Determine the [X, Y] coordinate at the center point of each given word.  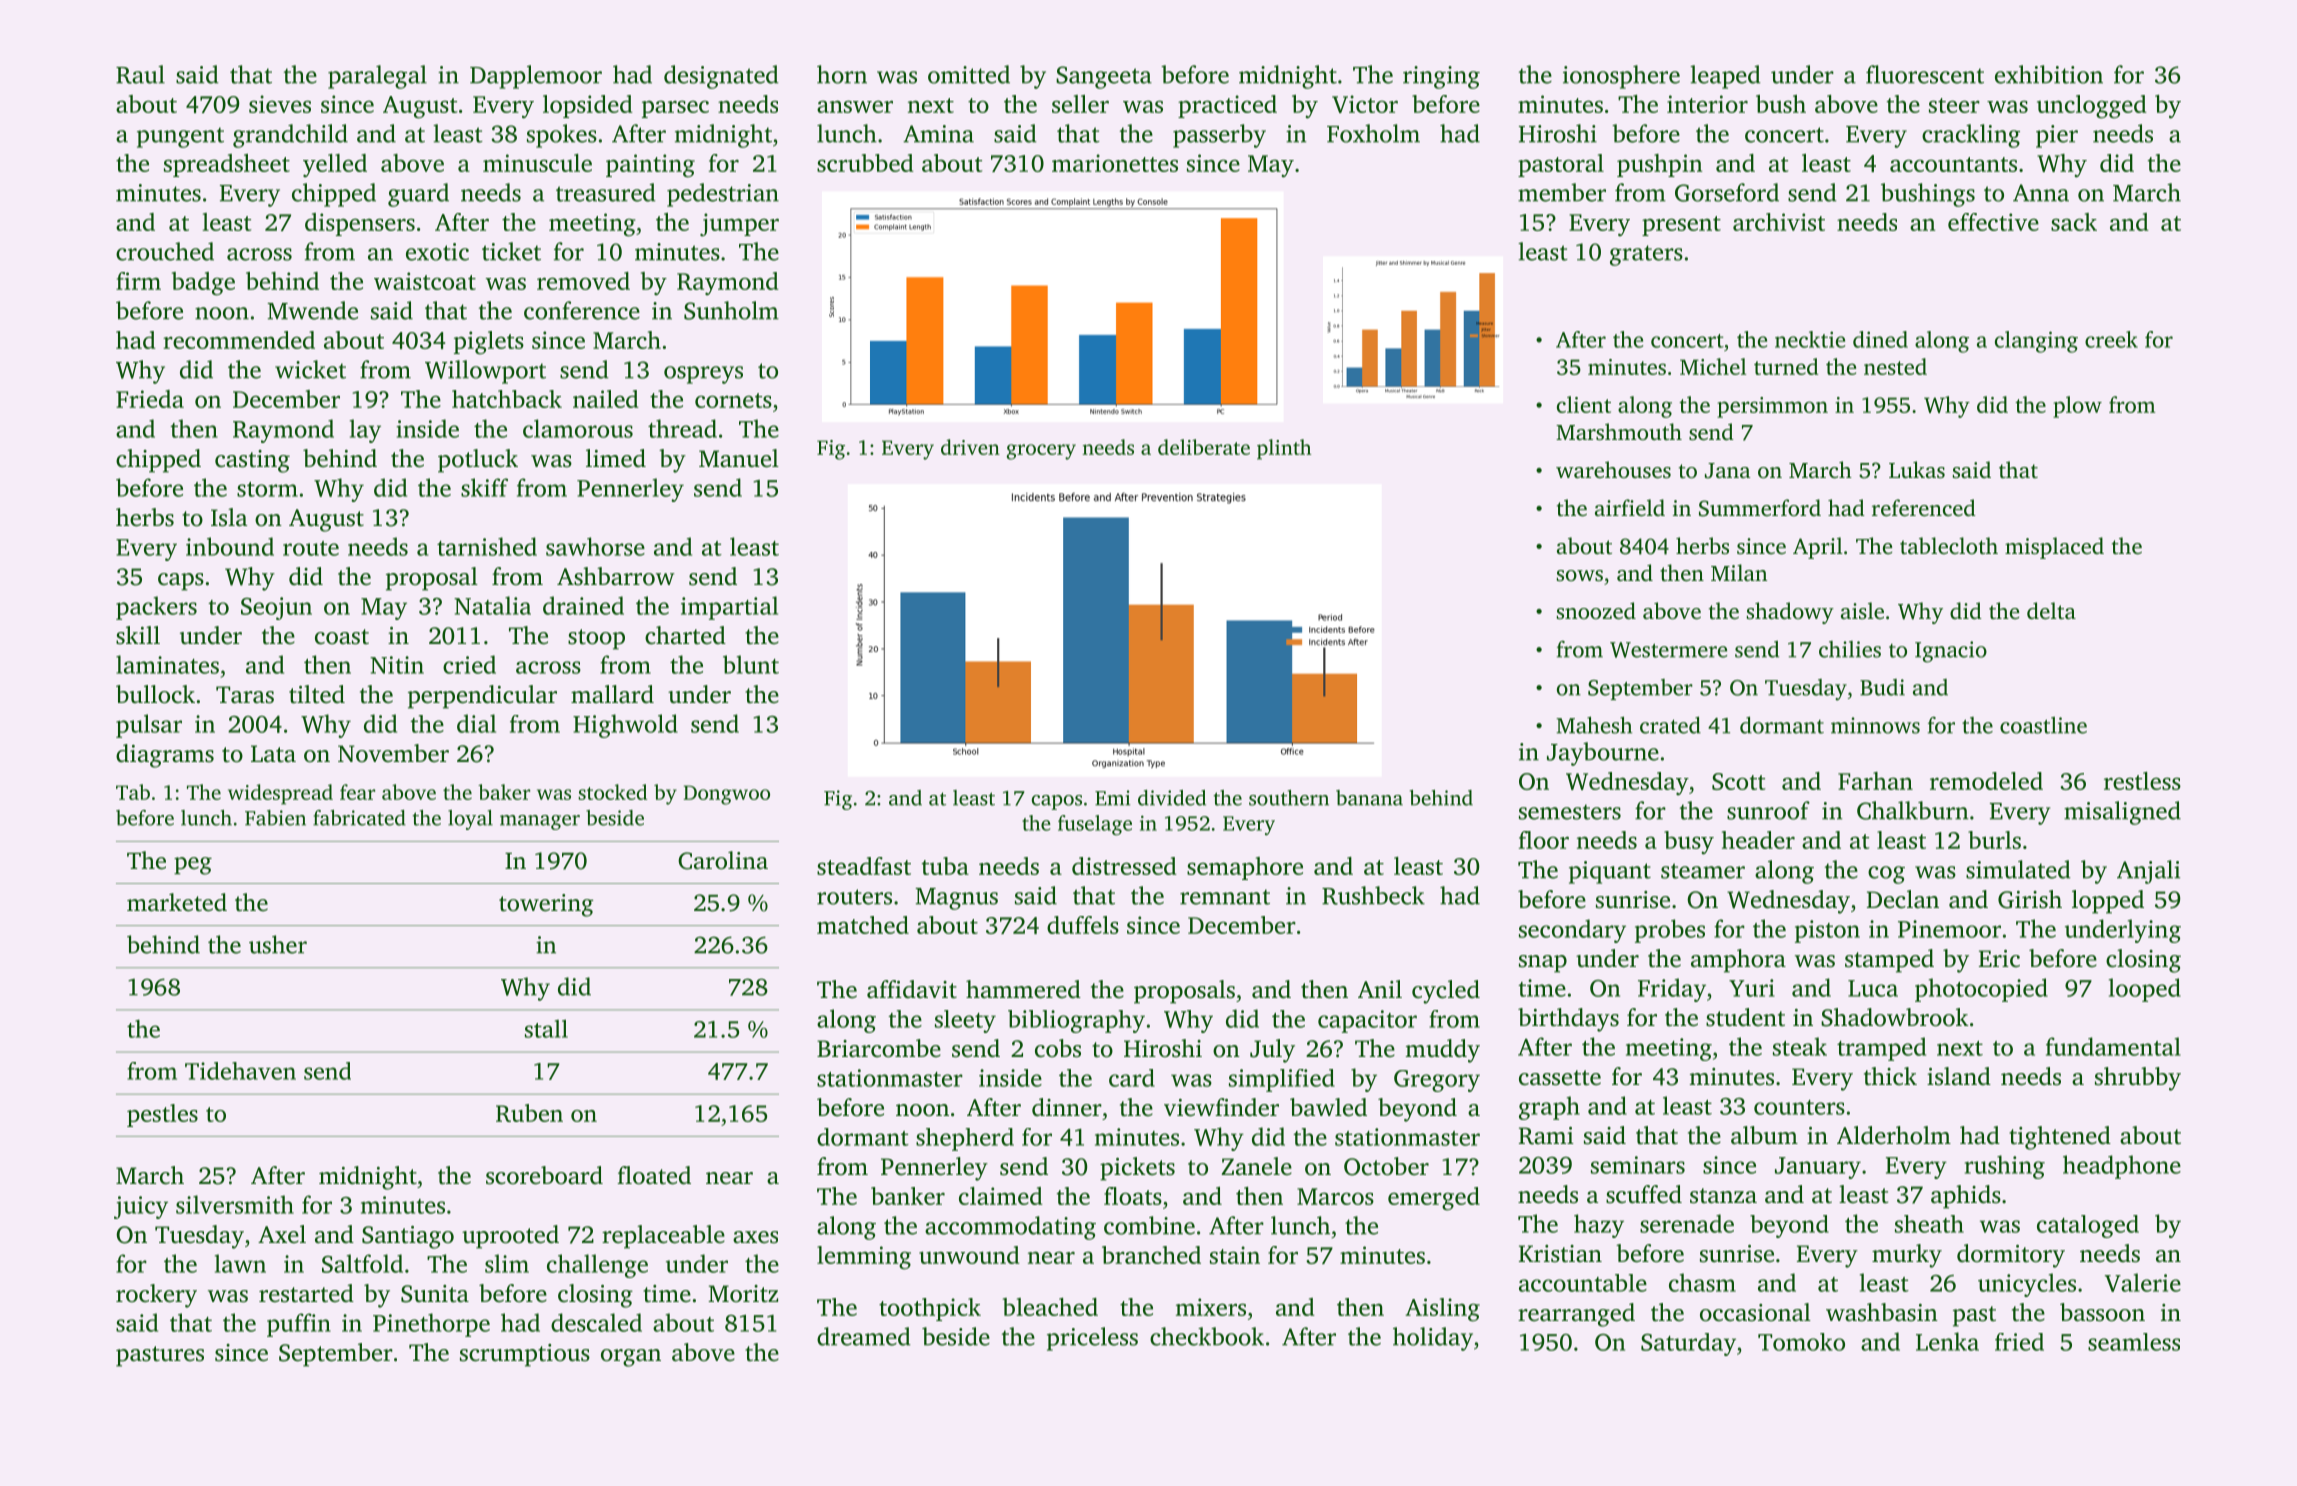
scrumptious [525, 1355]
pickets [1137, 1169]
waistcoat [425, 281]
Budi [1882, 687]
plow [2077, 407]
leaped [1725, 77]
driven [970, 447]
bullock [155, 694]
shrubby [2138, 1079]
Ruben [529, 1113]
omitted [969, 74]
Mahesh [1594, 725]
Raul [140, 74]
